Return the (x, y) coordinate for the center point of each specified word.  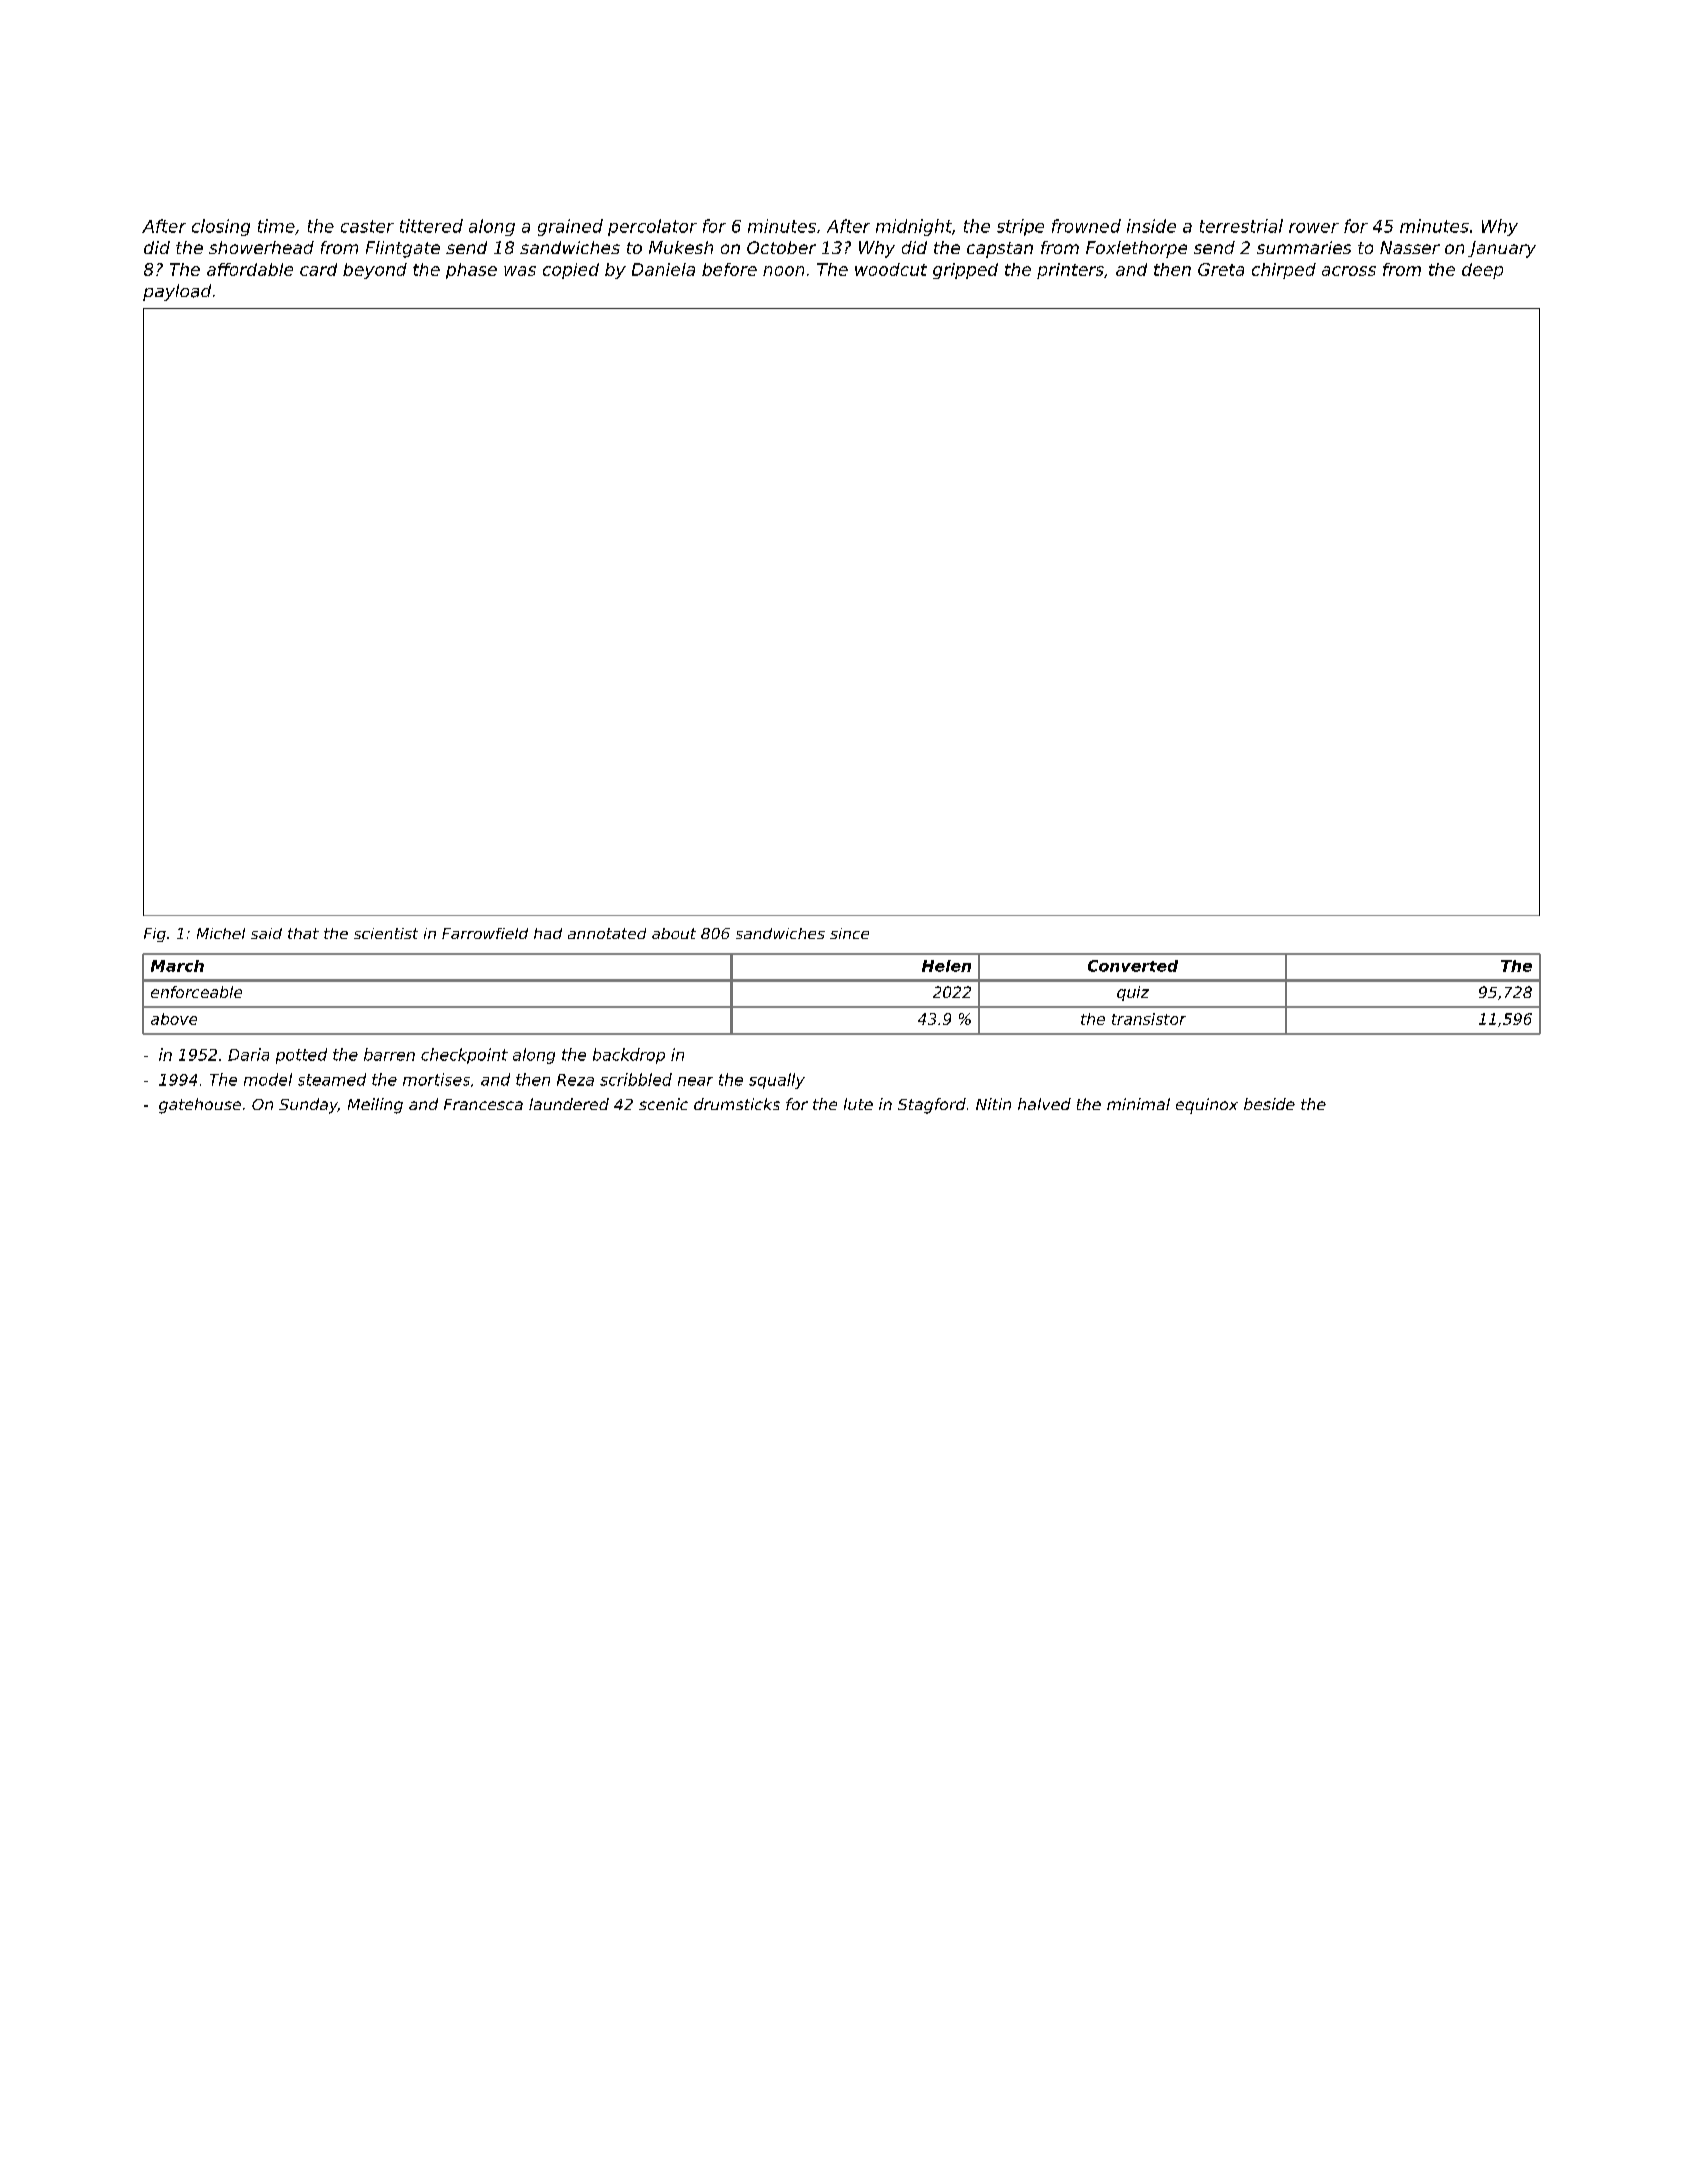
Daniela (663, 269)
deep (1482, 271)
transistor (1149, 1019)
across (1349, 271)
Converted (1133, 966)
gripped (965, 271)
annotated (607, 933)
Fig (155, 935)
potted (301, 1056)
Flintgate (403, 249)
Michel (221, 933)
